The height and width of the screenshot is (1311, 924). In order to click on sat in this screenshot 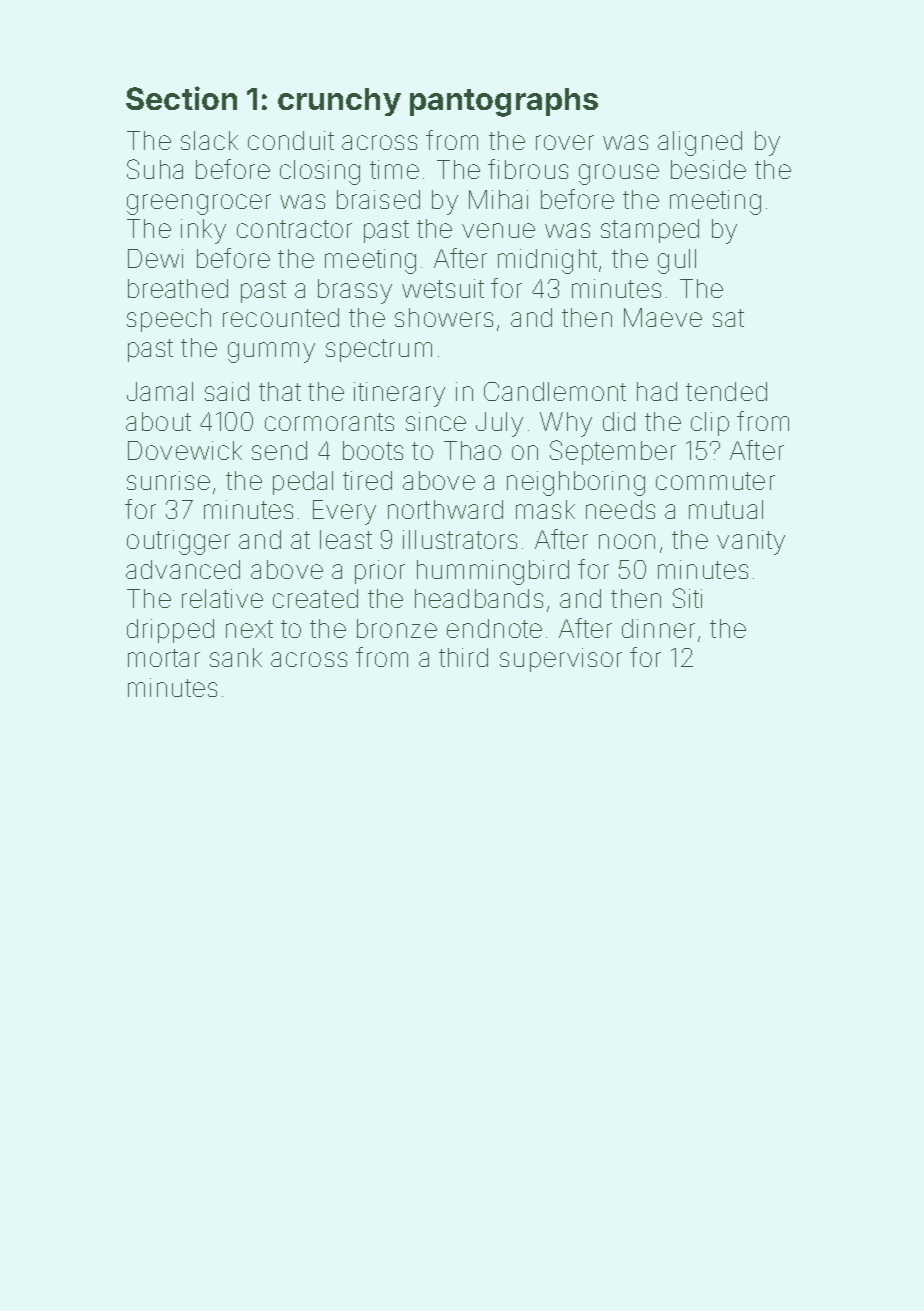, I will do `click(728, 318)`.
